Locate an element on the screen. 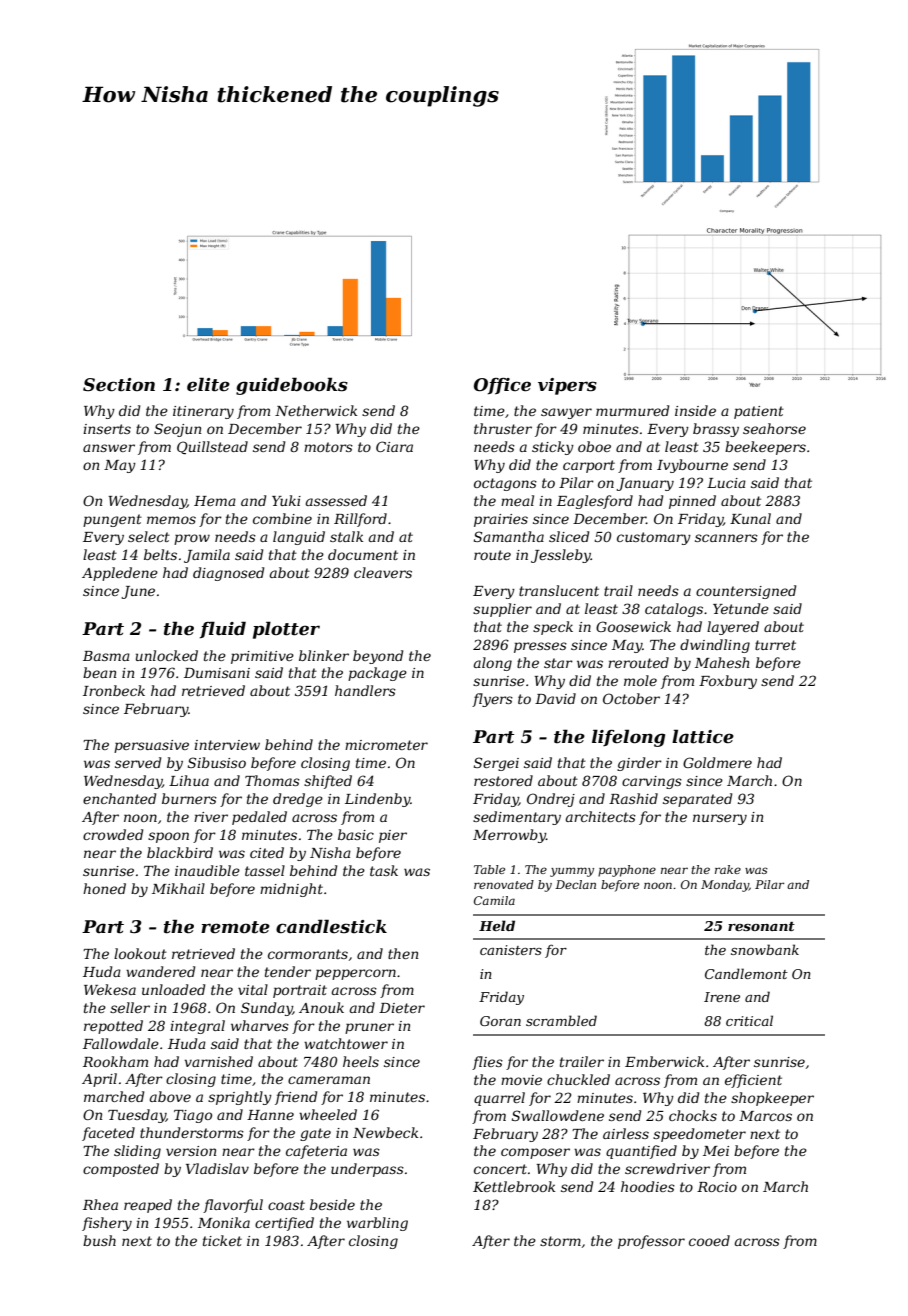 The height and width of the screenshot is (1316, 908). bush is located at coordinates (99, 1240).
